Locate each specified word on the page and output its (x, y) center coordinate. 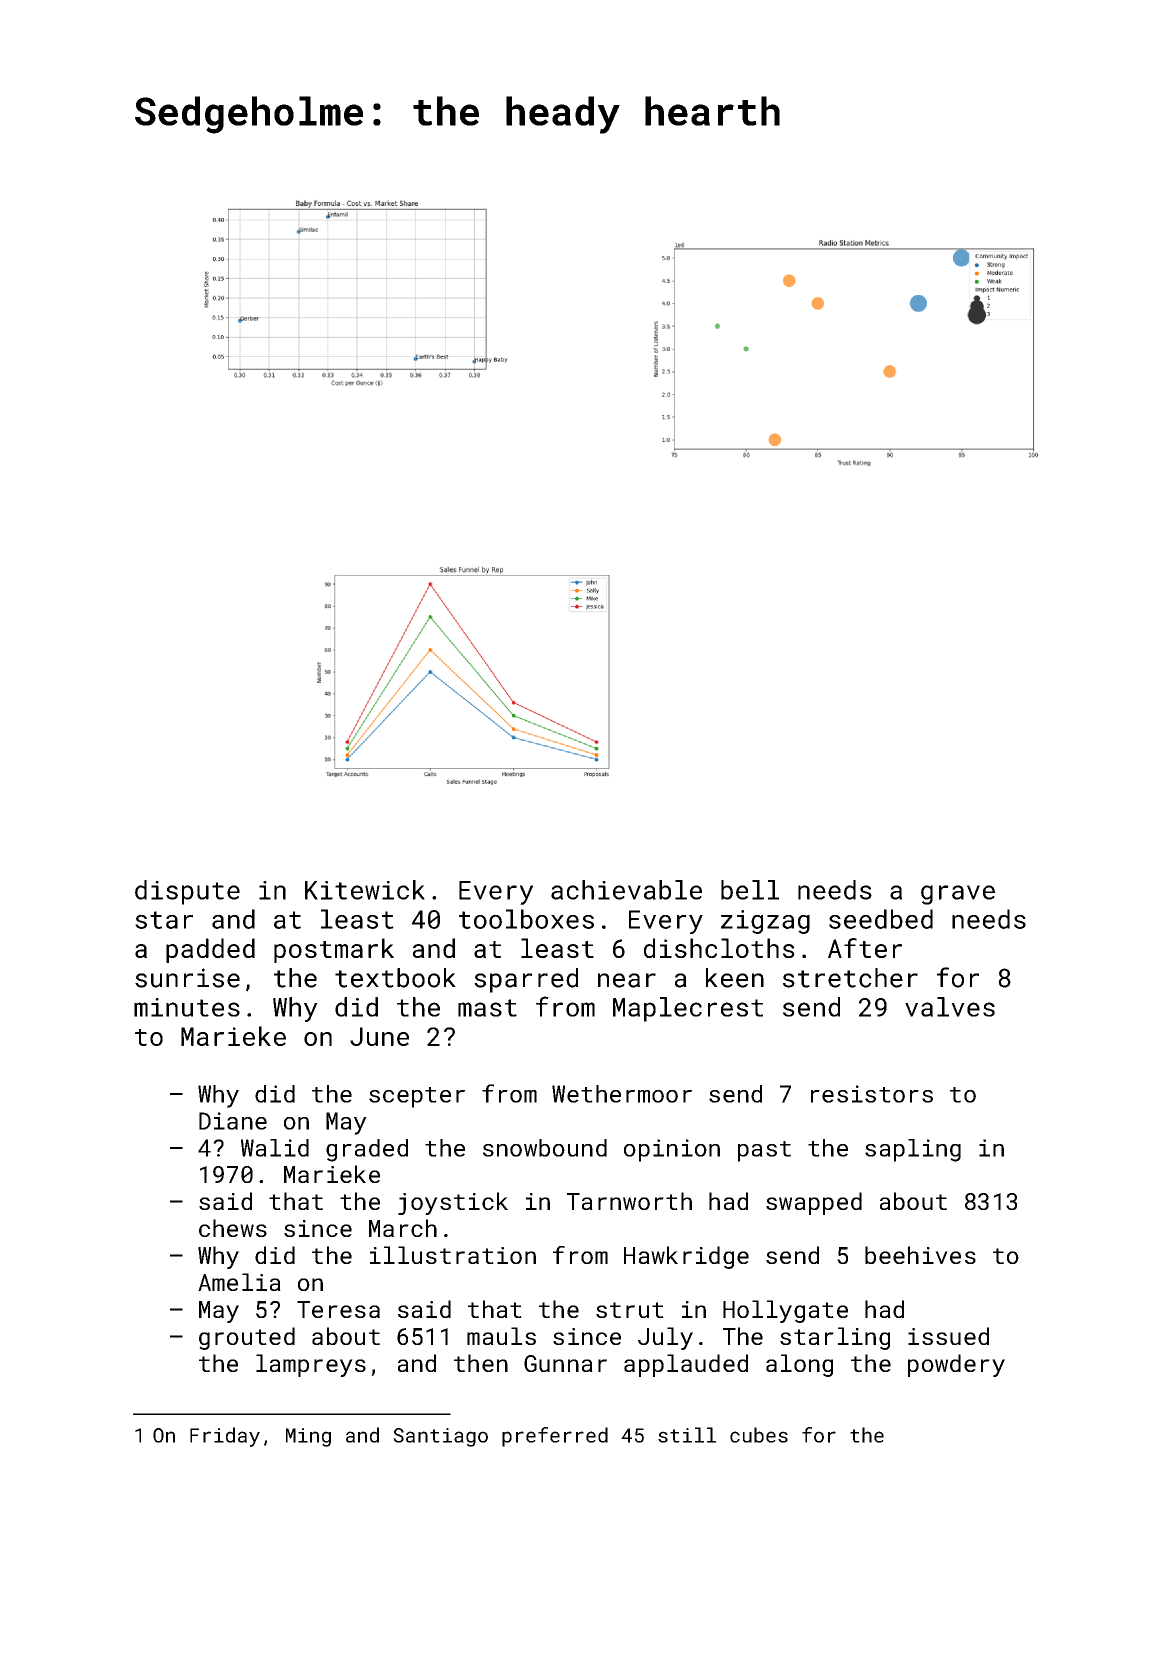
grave (958, 895)
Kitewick (365, 890)
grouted (247, 1338)
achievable (626, 890)
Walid (275, 1148)
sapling (913, 1150)
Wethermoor (622, 1094)
